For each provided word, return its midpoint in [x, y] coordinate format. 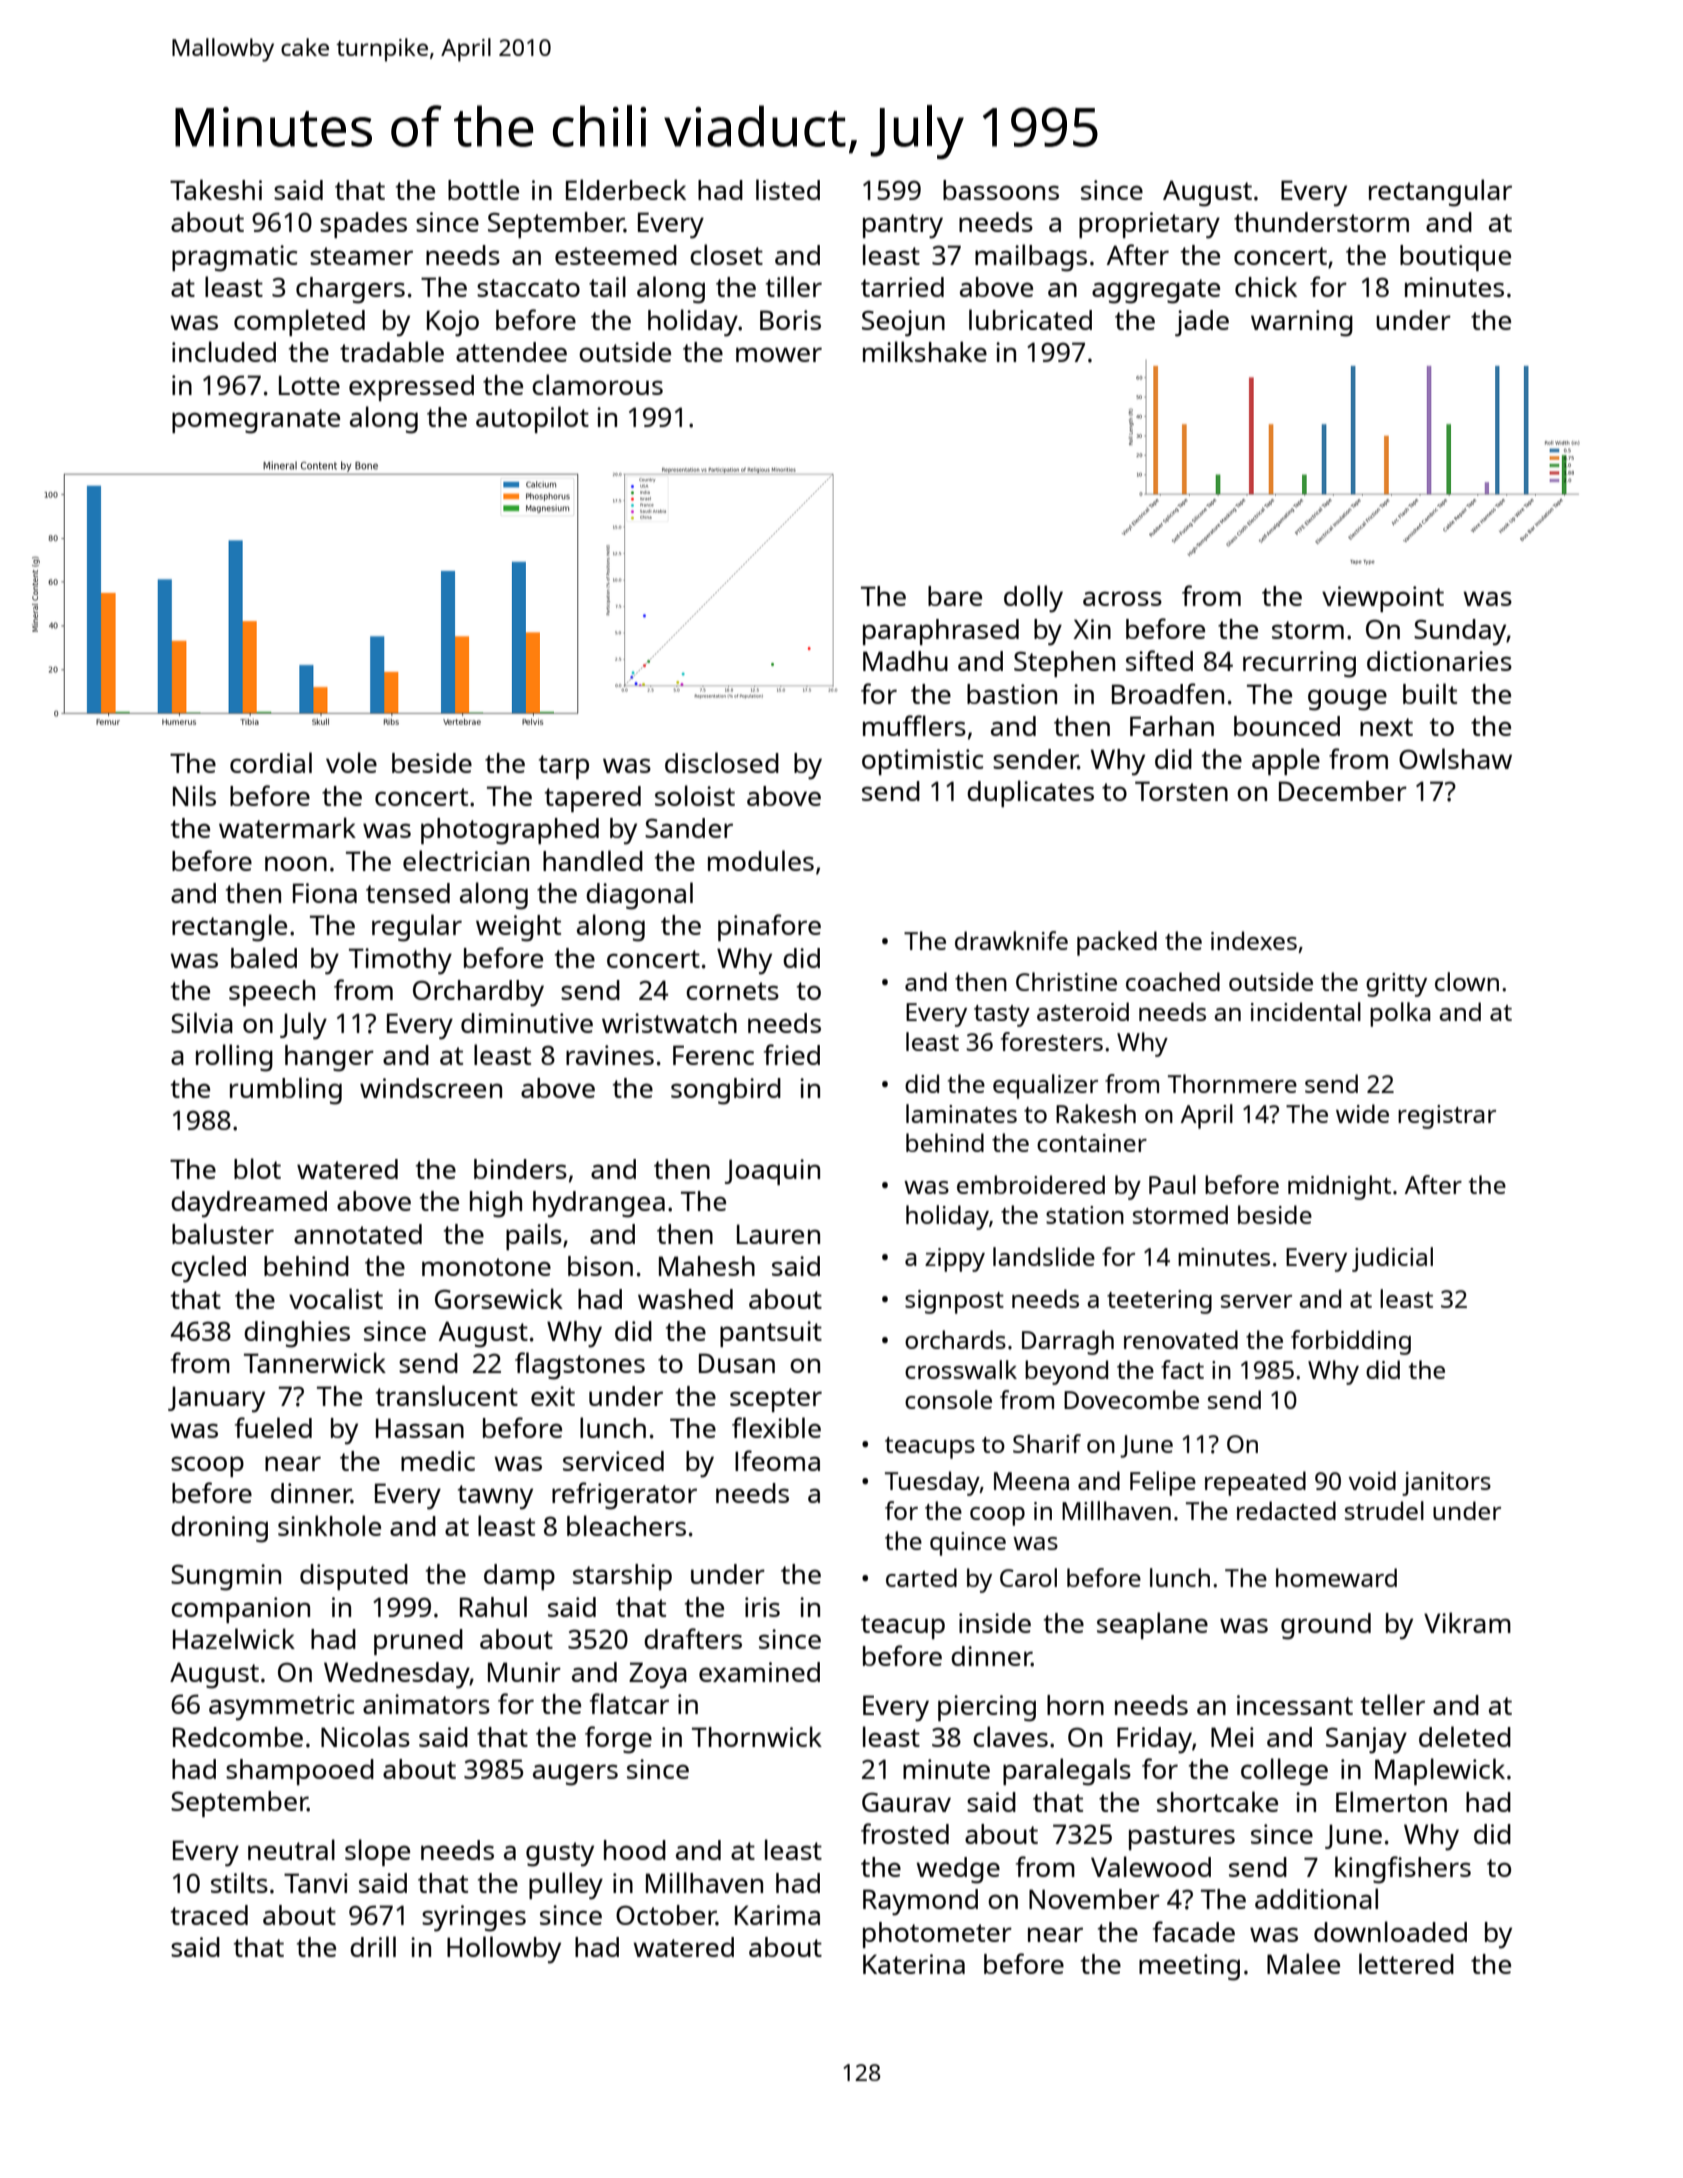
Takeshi [216, 189]
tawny [495, 1497]
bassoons [1001, 190]
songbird [726, 1091]
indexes [1254, 940]
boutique [1455, 258]
